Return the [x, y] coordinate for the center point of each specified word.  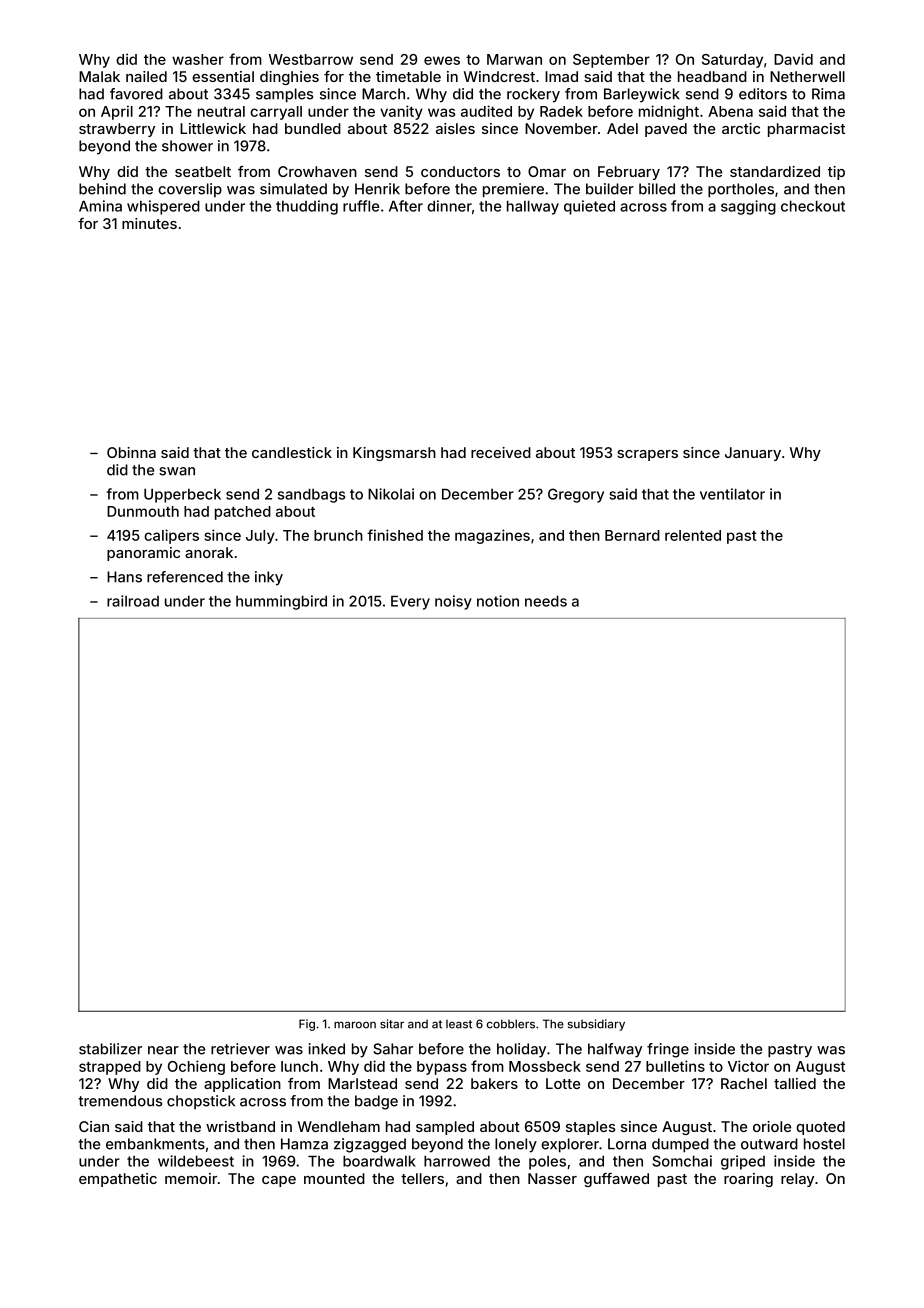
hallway [533, 207]
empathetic [118, 1180]
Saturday [732, 61]
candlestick [292, 452]
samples [284, 95]
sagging [748, 207]
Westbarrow [311, 59]
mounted [334, 1178]
